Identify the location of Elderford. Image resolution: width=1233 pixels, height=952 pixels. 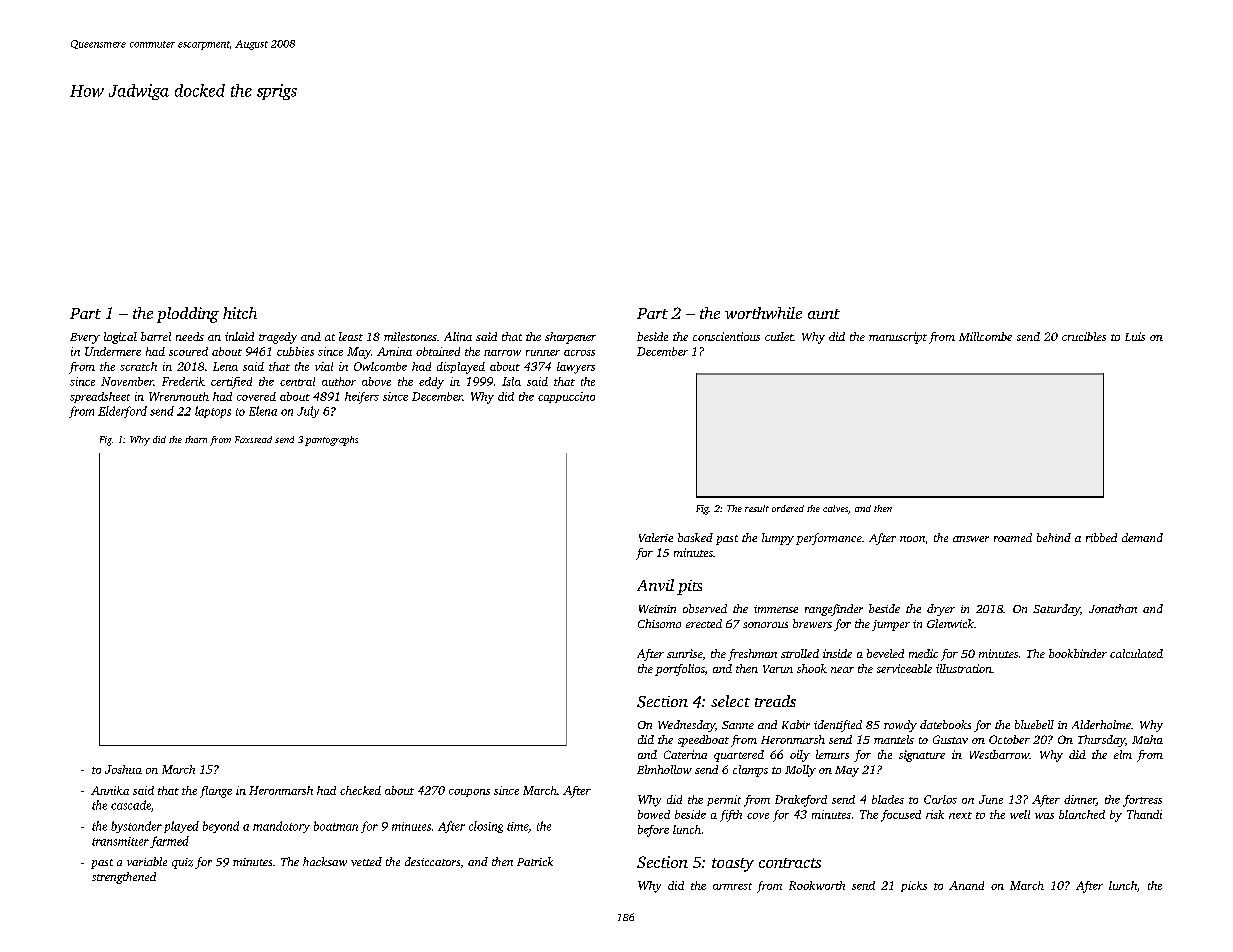
(122, 412).
